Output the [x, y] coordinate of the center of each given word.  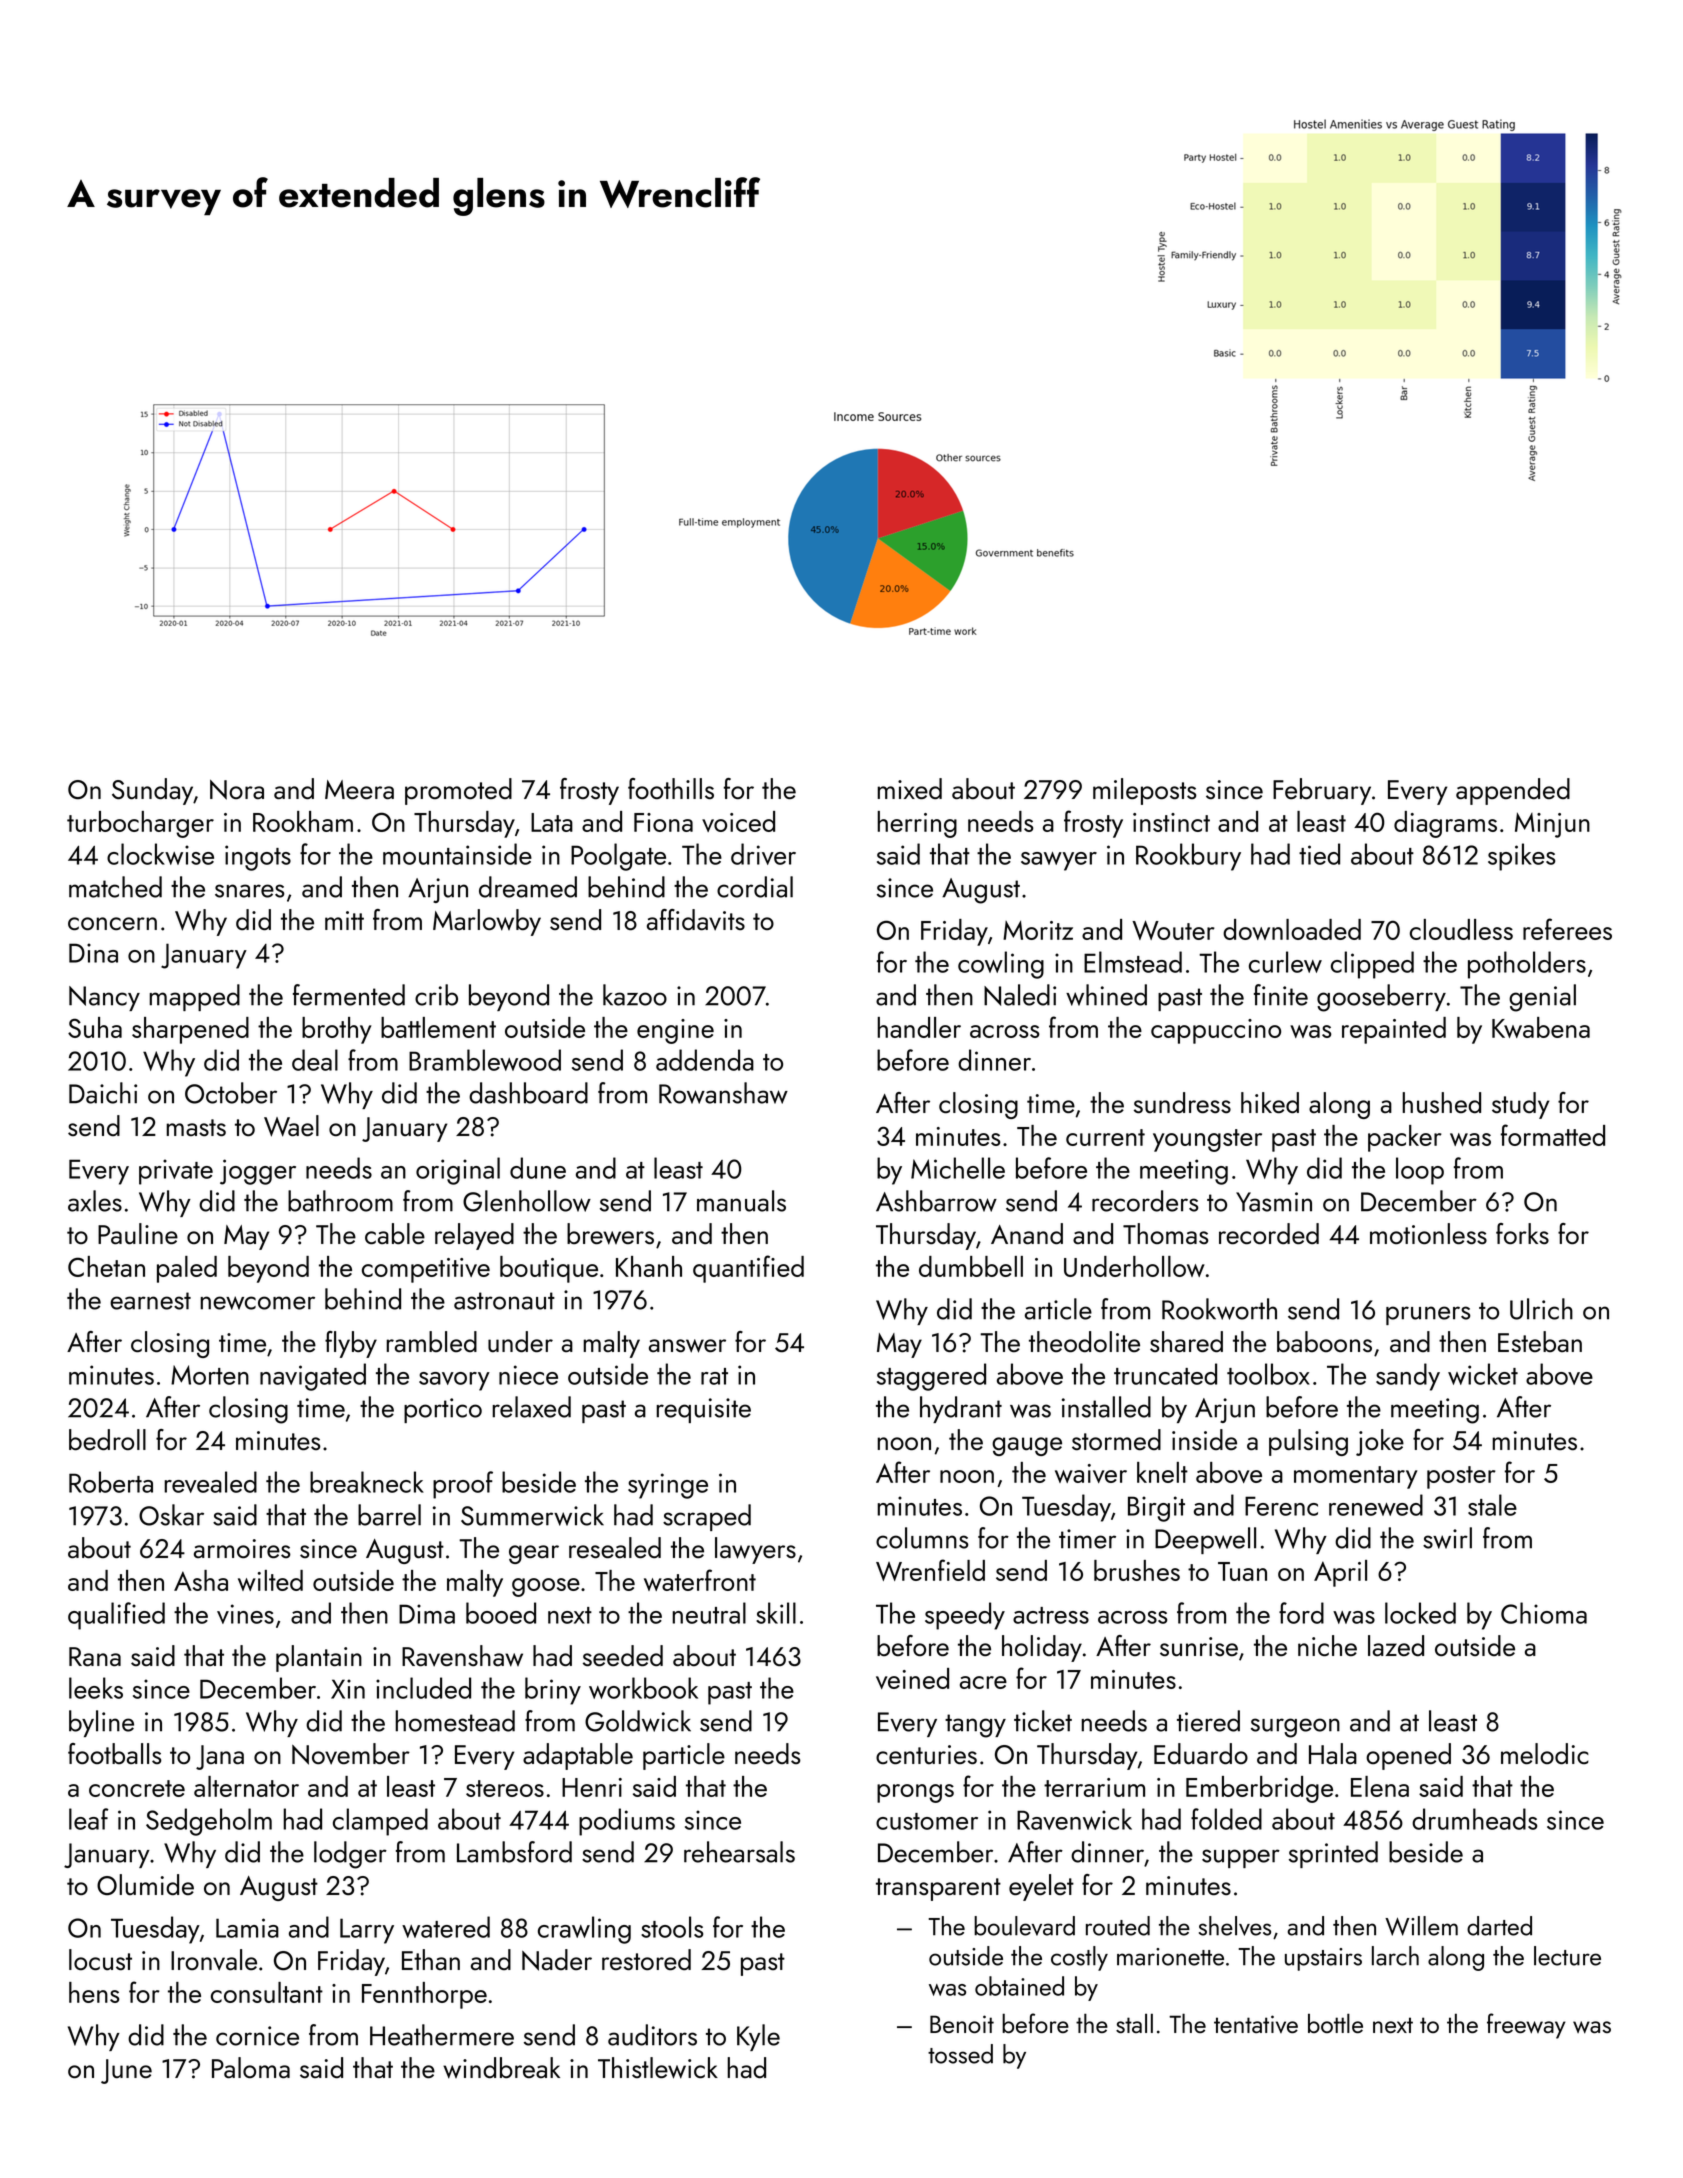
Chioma [1544, 1613]
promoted [458, 791]
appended [1513, 791]
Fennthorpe [424, 1995]
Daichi [103, 1093]
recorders [1145, 1201]
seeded [623, 1655]
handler [919, 1027]
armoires [242, 1548]
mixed [909, 788]
